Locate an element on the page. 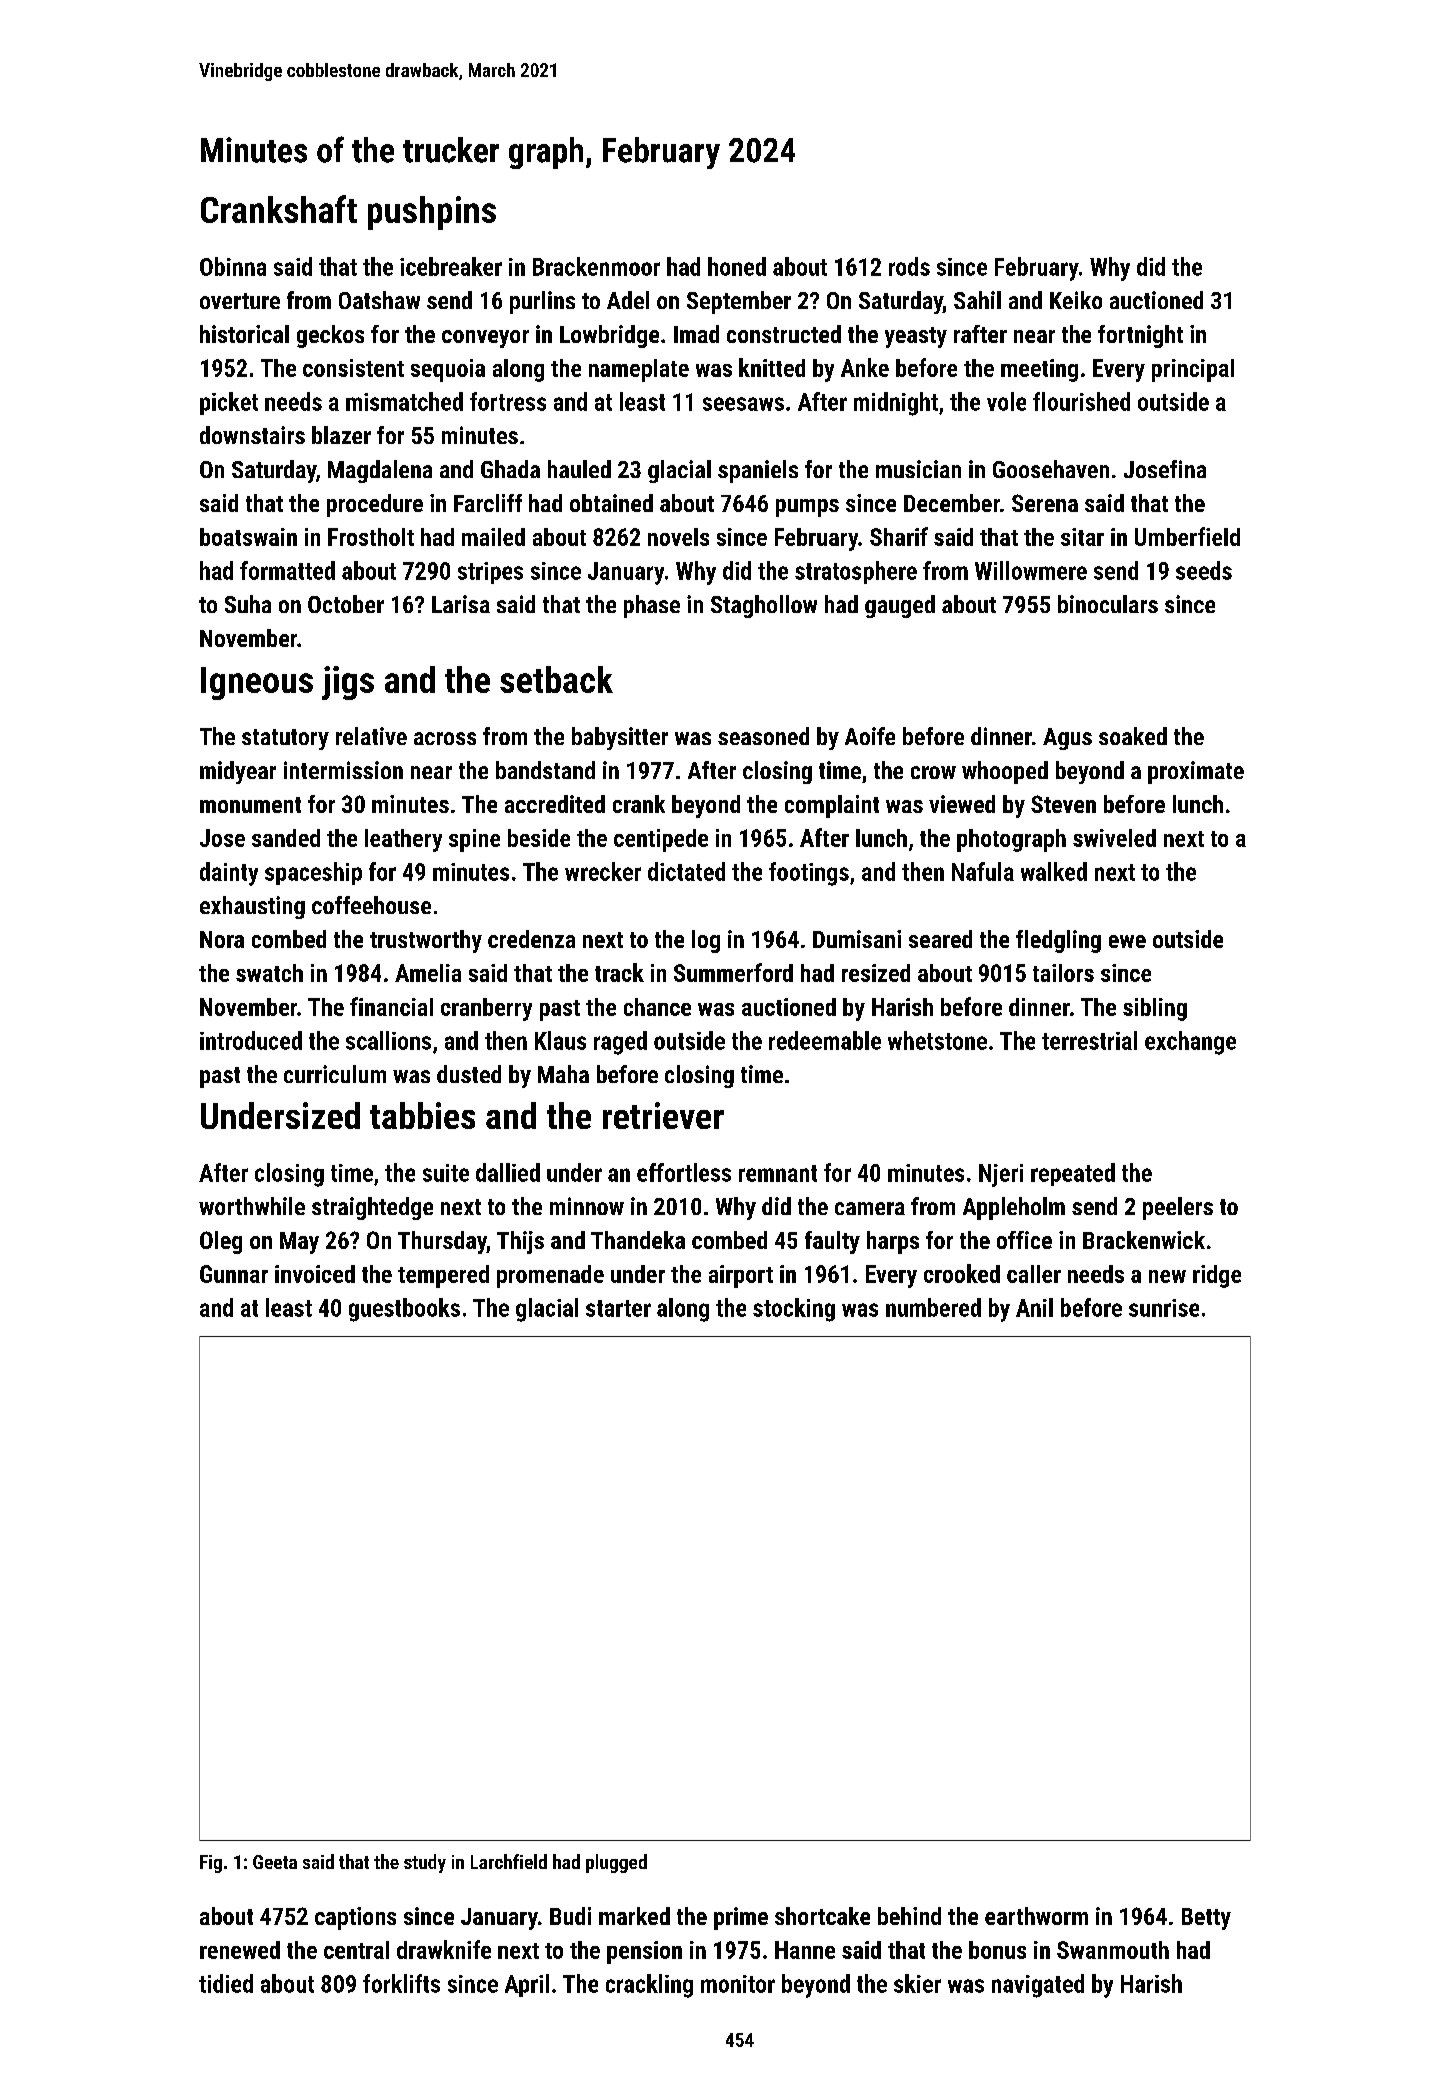 This document has height=2100, width=1450. Steven is located at coordinates (1063, 804).
